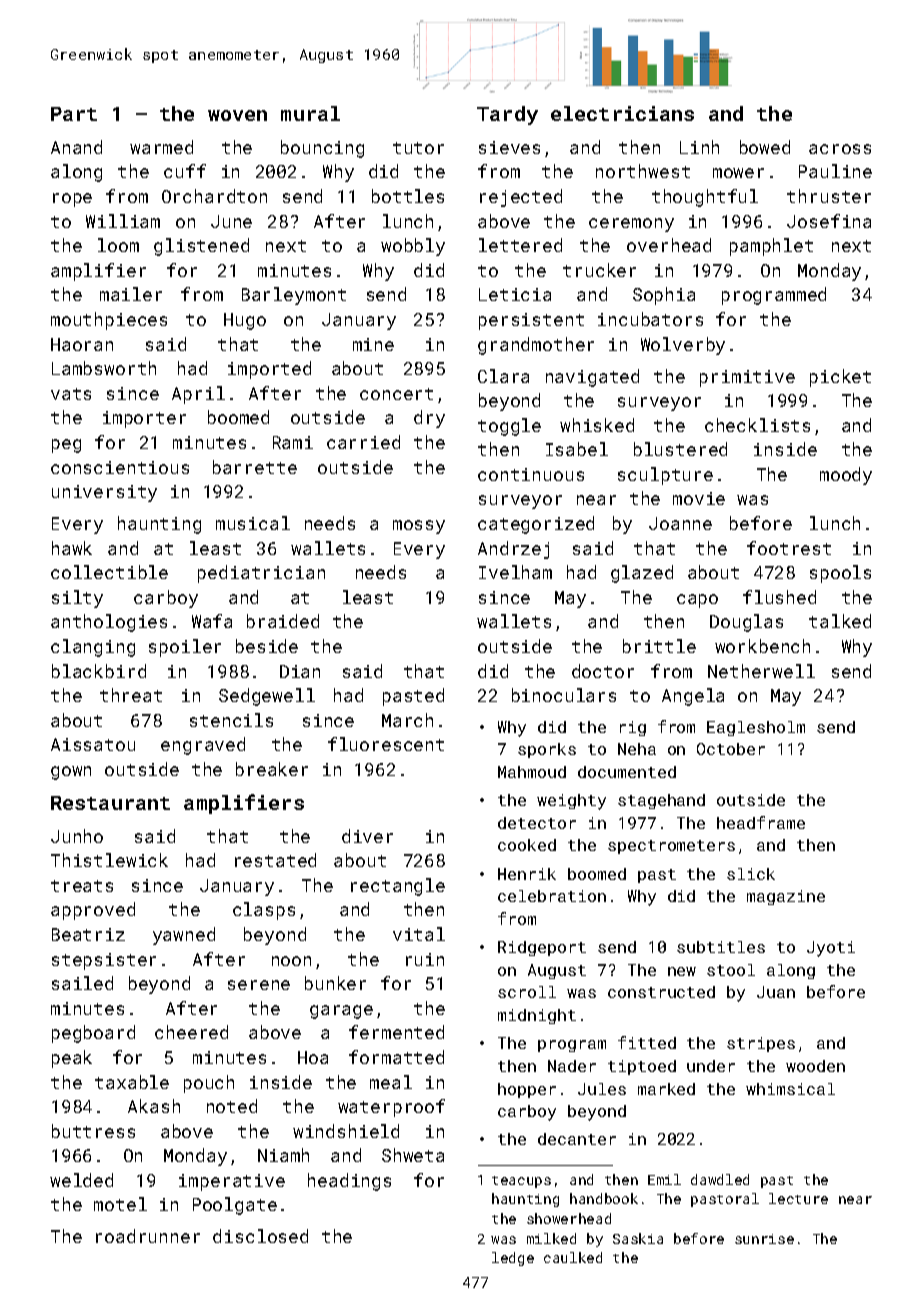 The image size is (924, 1314). Describe the element at coordinates (521, 1182) in the screenshot. I see `teacups` at that location.
